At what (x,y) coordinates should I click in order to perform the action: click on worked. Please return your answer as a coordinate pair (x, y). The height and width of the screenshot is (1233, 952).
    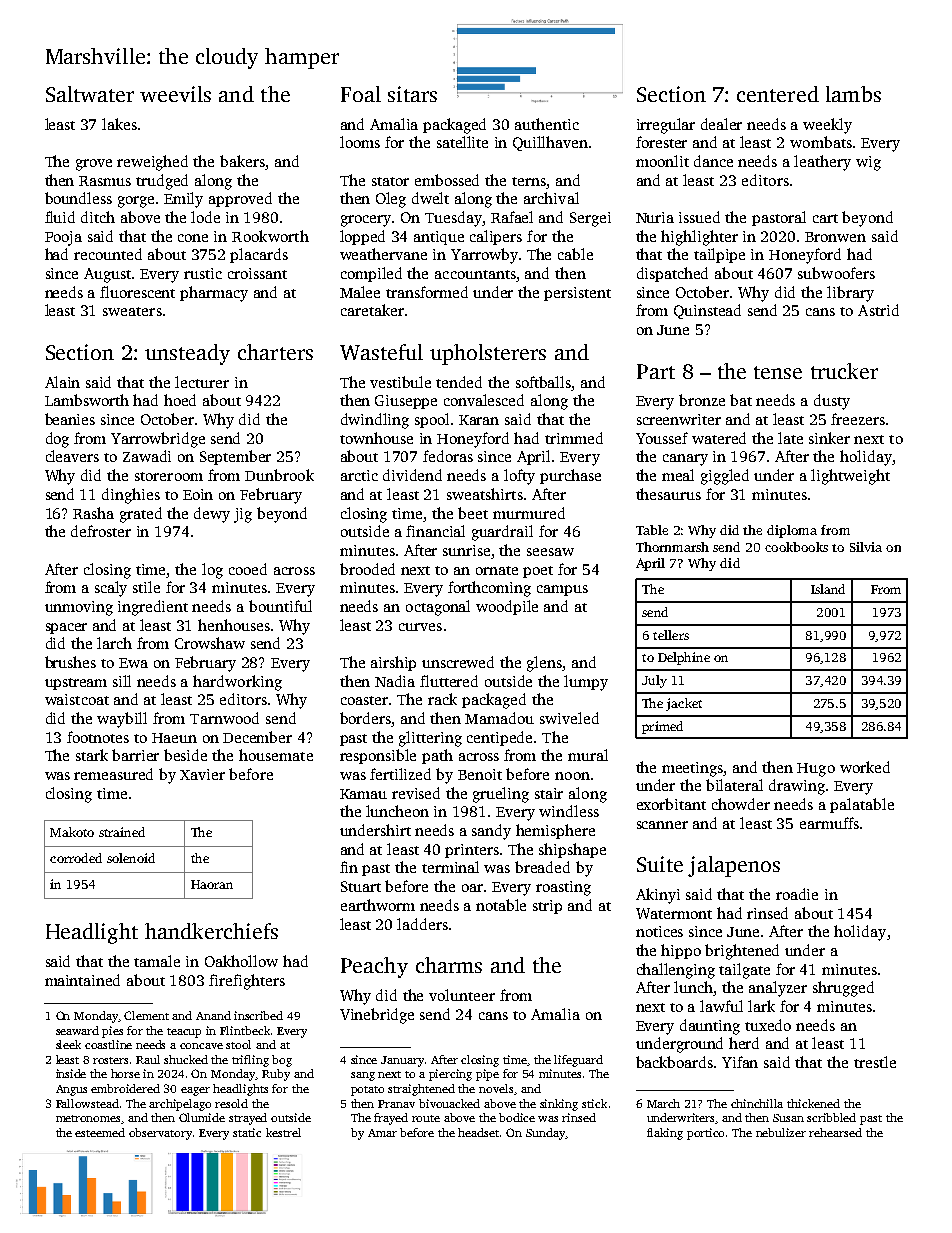
    Looking at the image, I should click on (865, 767).
